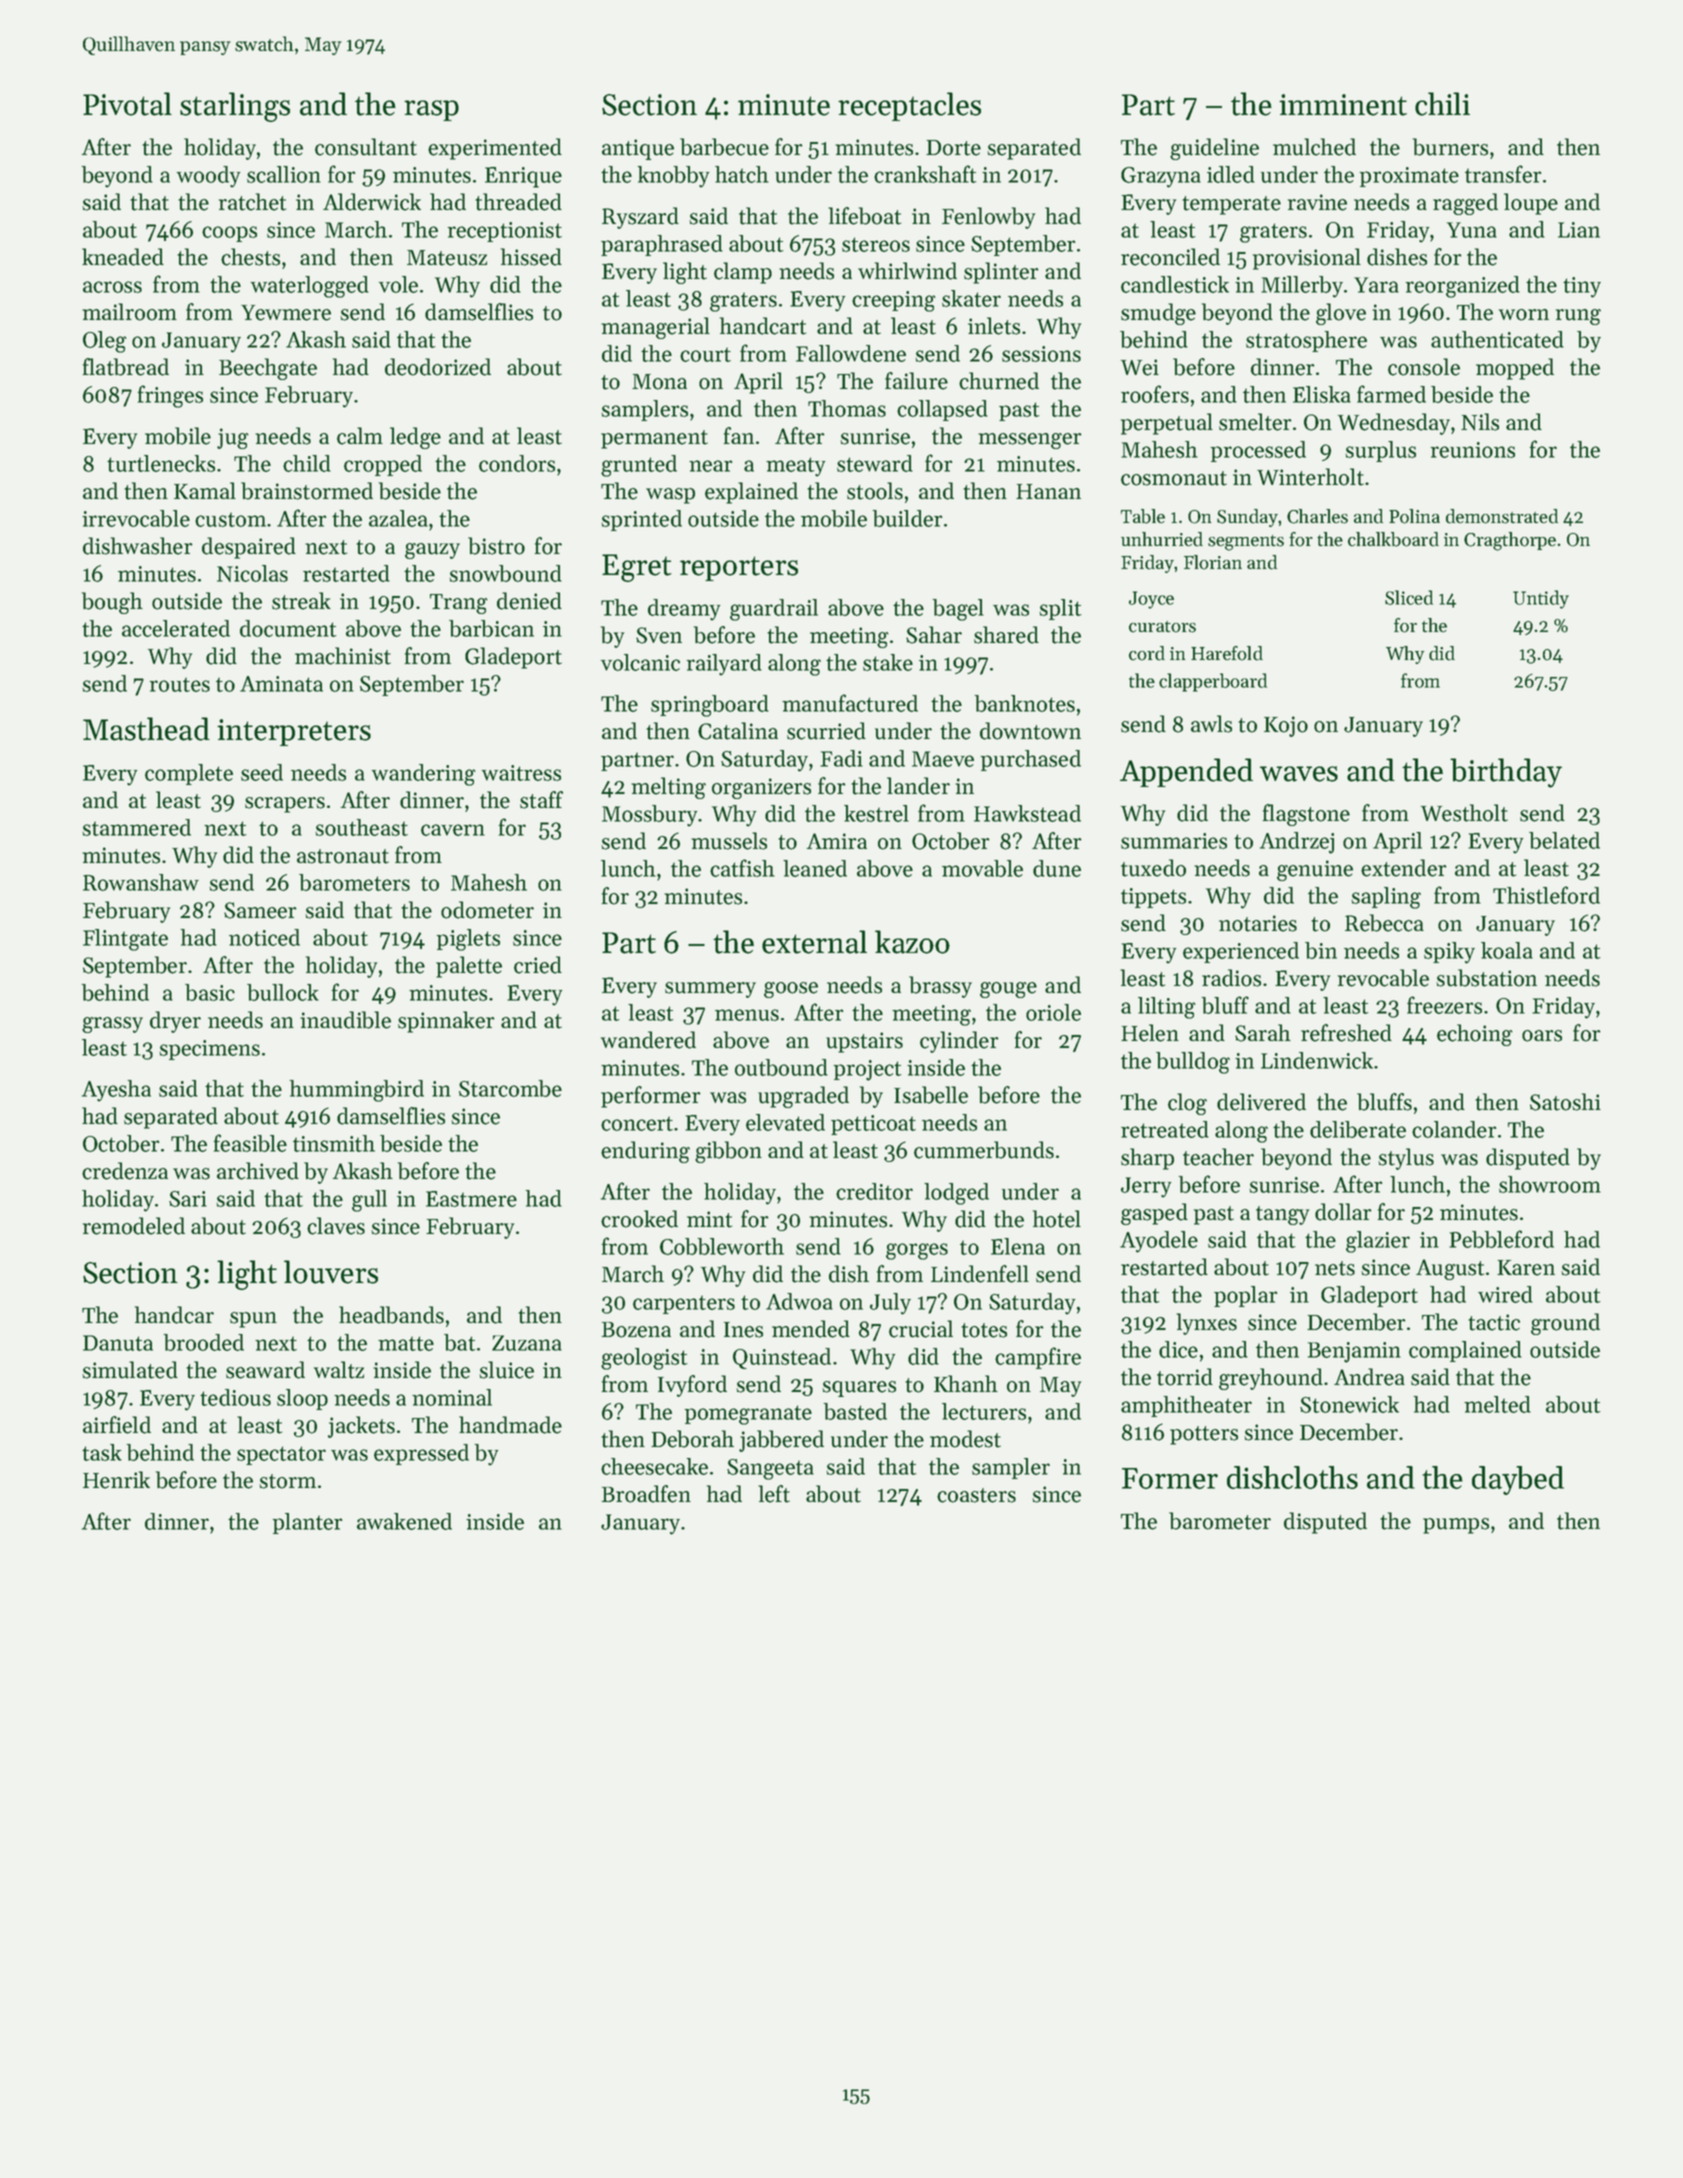  What do you see at coordinates (112, 287) in the screenshot?
I see `across` at bounding box center [112, 287].
